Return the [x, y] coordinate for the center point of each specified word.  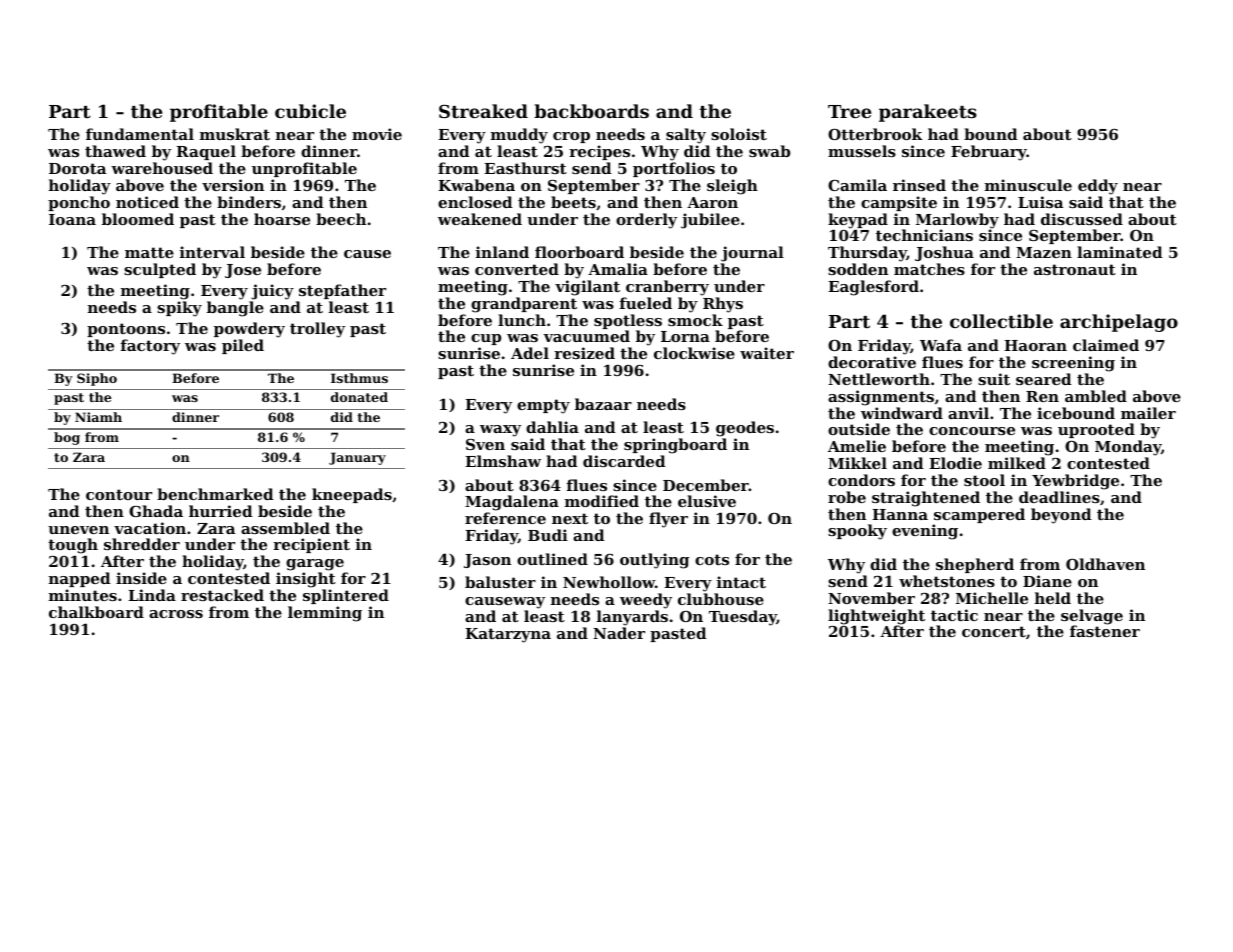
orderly [646, 221]
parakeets [928, 113]
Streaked [483, 111]
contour [119, 494]
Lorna [685, 336]
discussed [1082, 219]
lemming [325, 614]
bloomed [138, 219]
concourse [972, 431]
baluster [500, 582]
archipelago [1119, 323]
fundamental [140, 134]
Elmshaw [503, 461]
